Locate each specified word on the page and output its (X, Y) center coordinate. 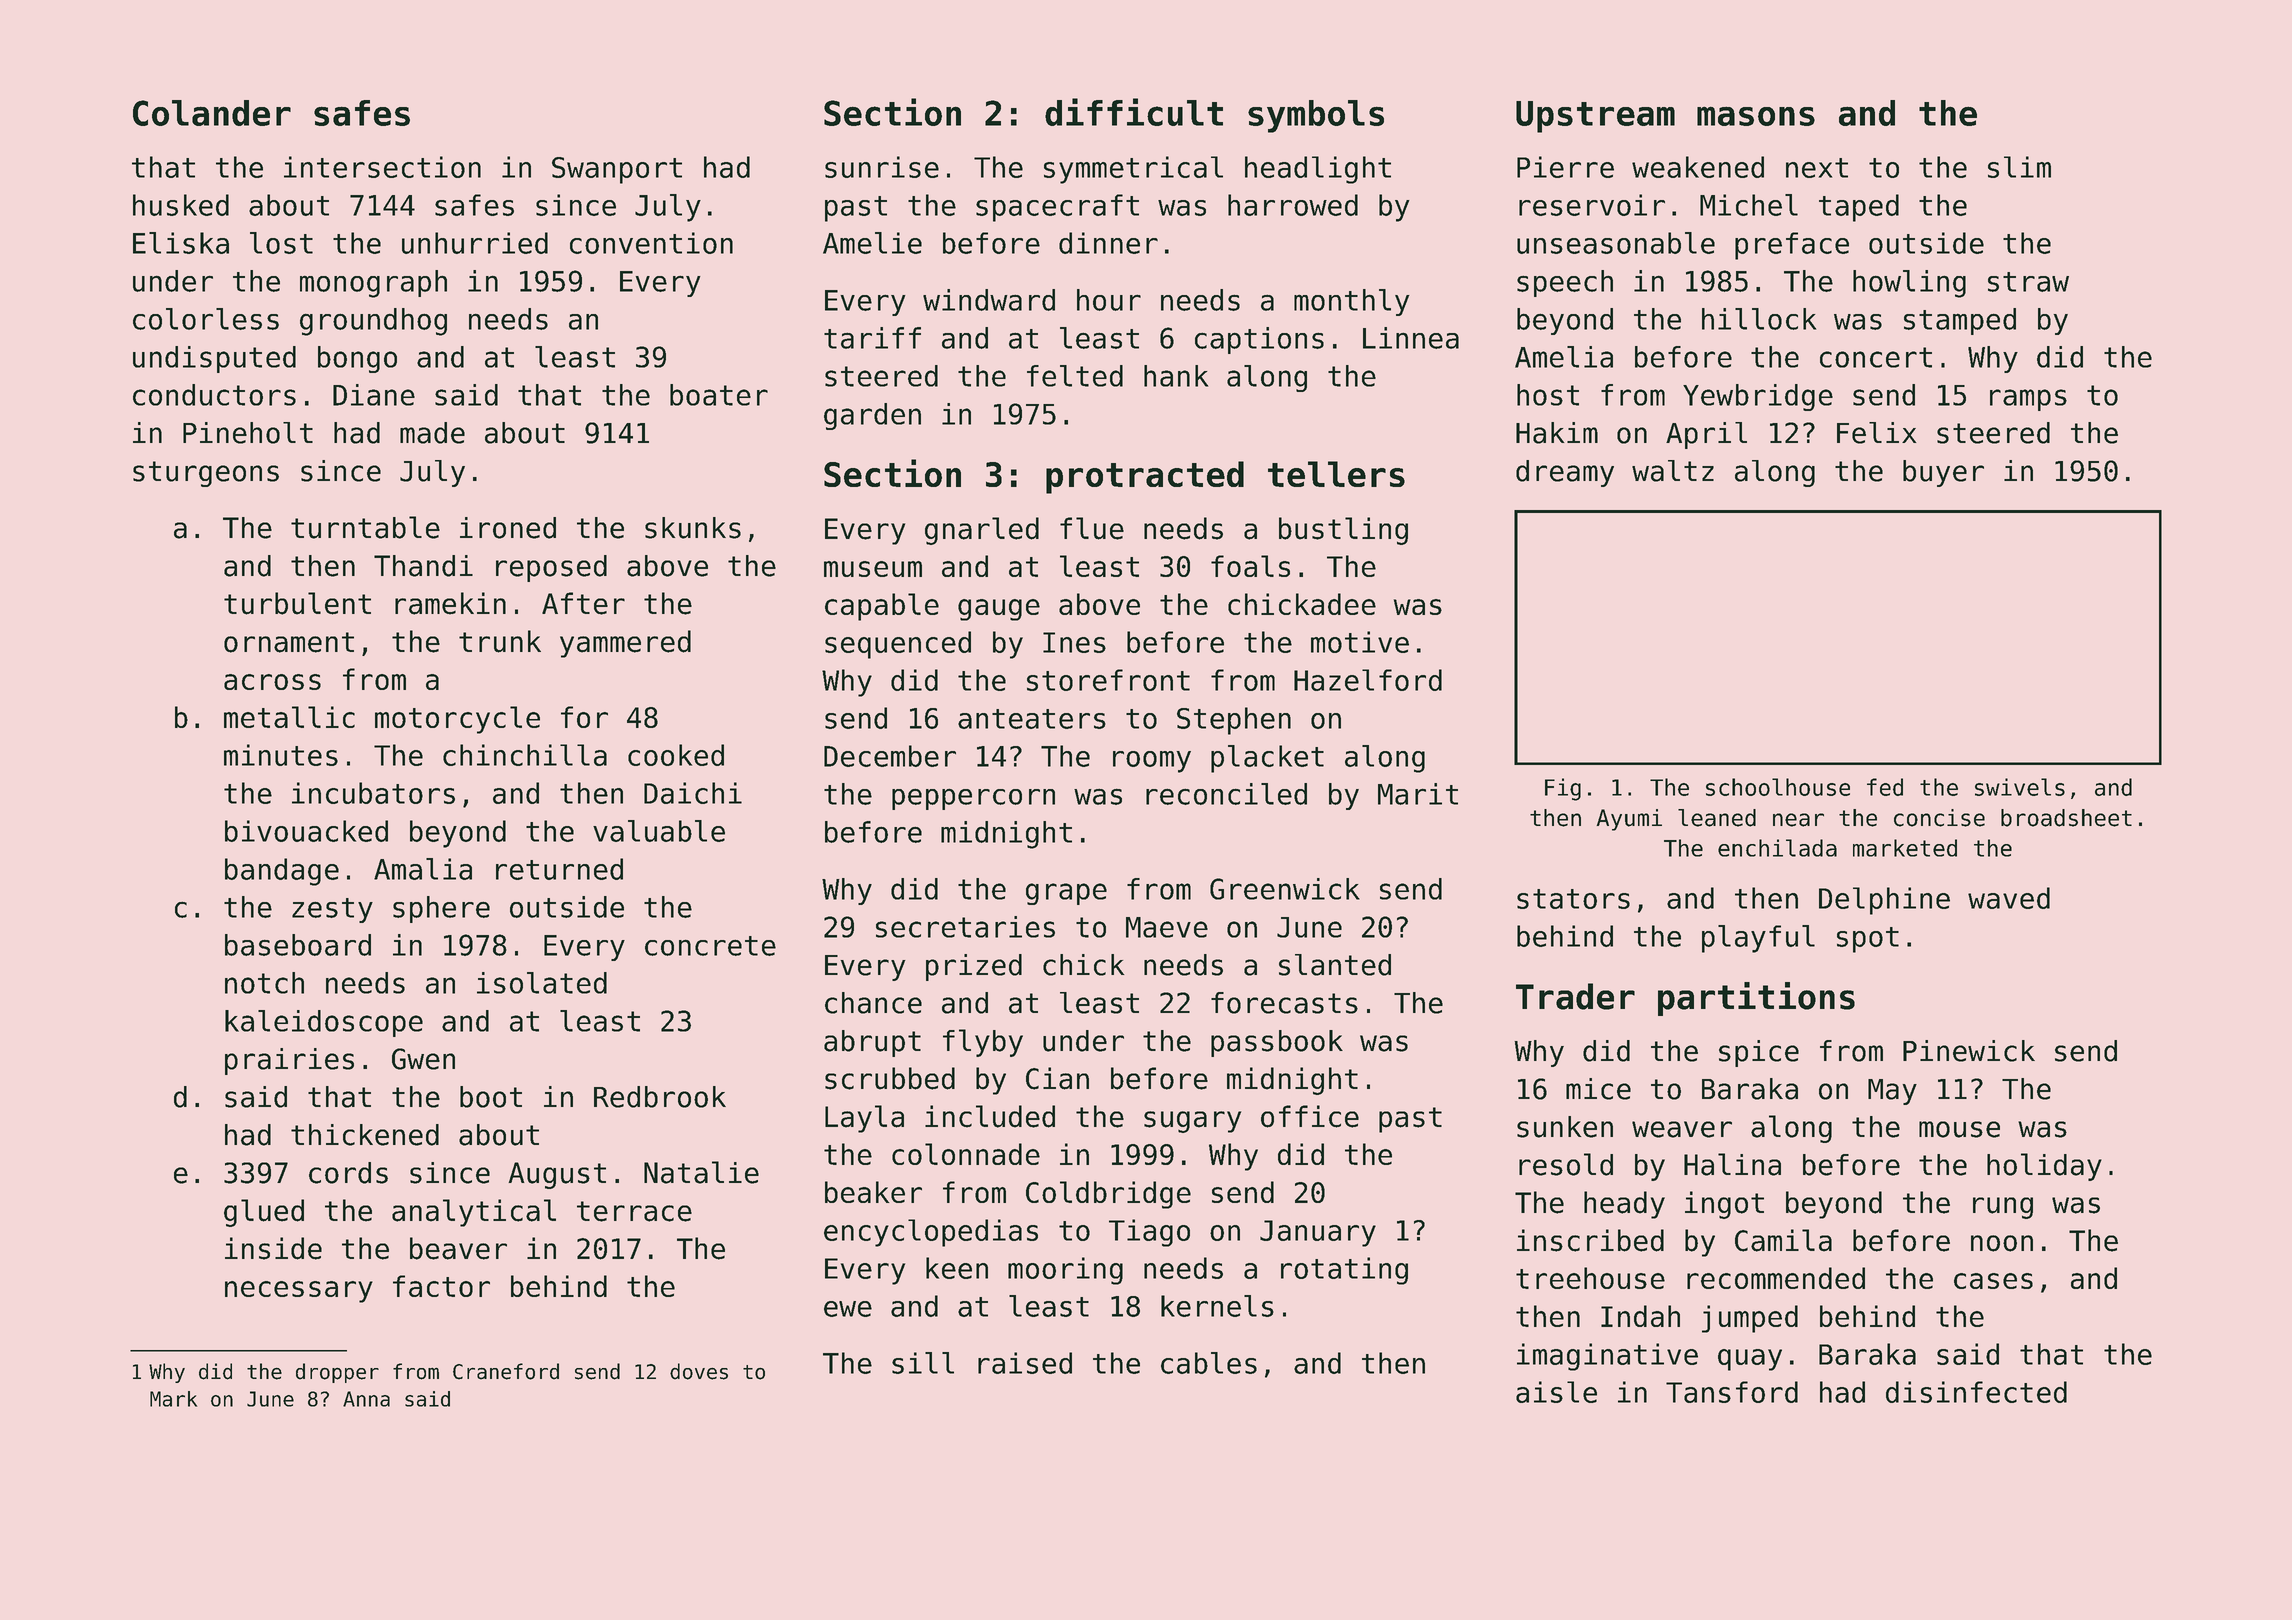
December (890, 756)
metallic (289, 717)
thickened (365, 1135)
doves (699, 1371)
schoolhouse (1778, 787)
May (1892, 1092)
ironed (508, 528)
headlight (1318, 170)
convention (651, 243)
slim (2019, 167)
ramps (2028, 400)
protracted (1145, 477)
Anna (366, 1399)
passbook (1277, 1043)
